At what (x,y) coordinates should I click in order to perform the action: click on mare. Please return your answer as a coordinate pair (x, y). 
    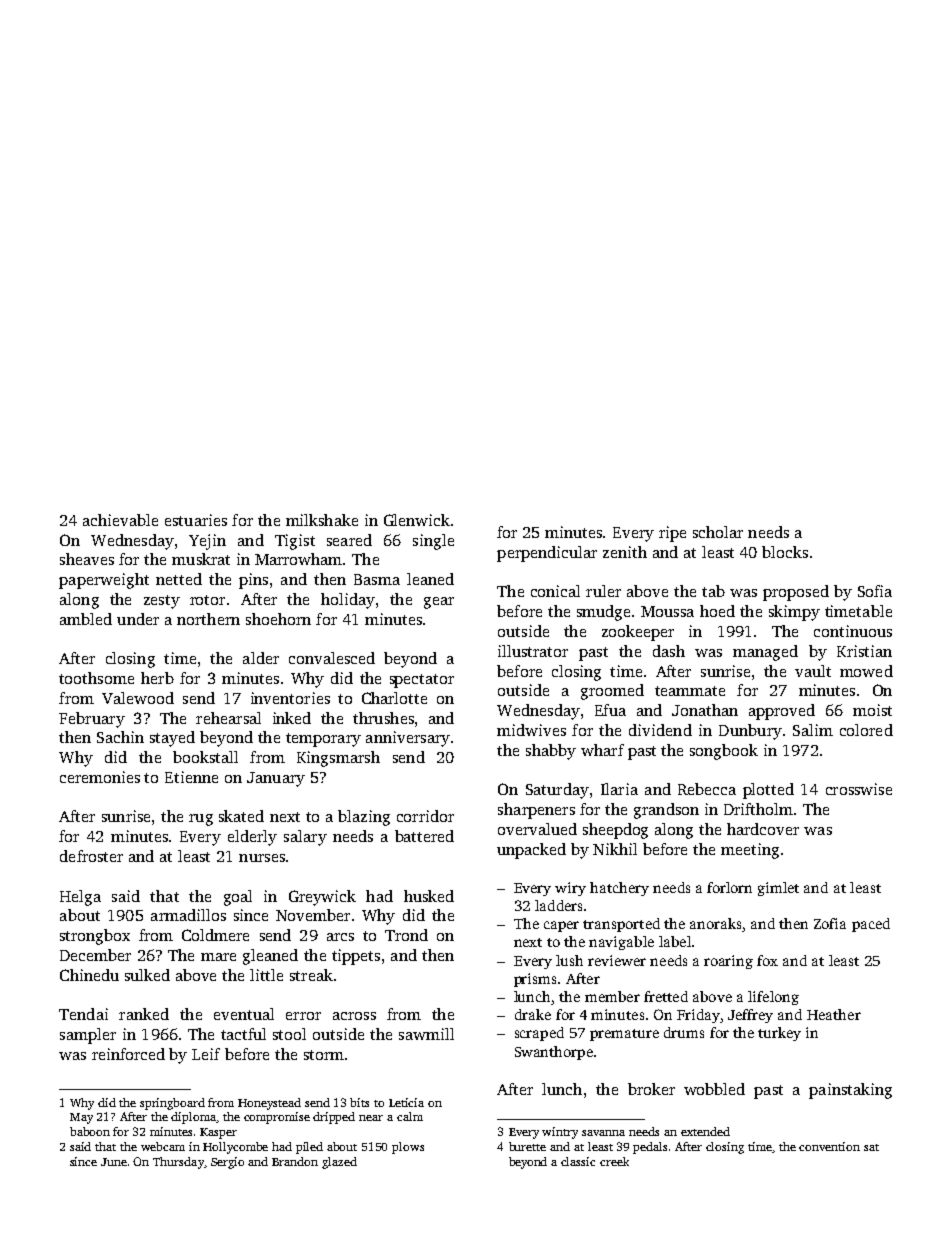
    Looking at the image, I should click on (218, 957).
